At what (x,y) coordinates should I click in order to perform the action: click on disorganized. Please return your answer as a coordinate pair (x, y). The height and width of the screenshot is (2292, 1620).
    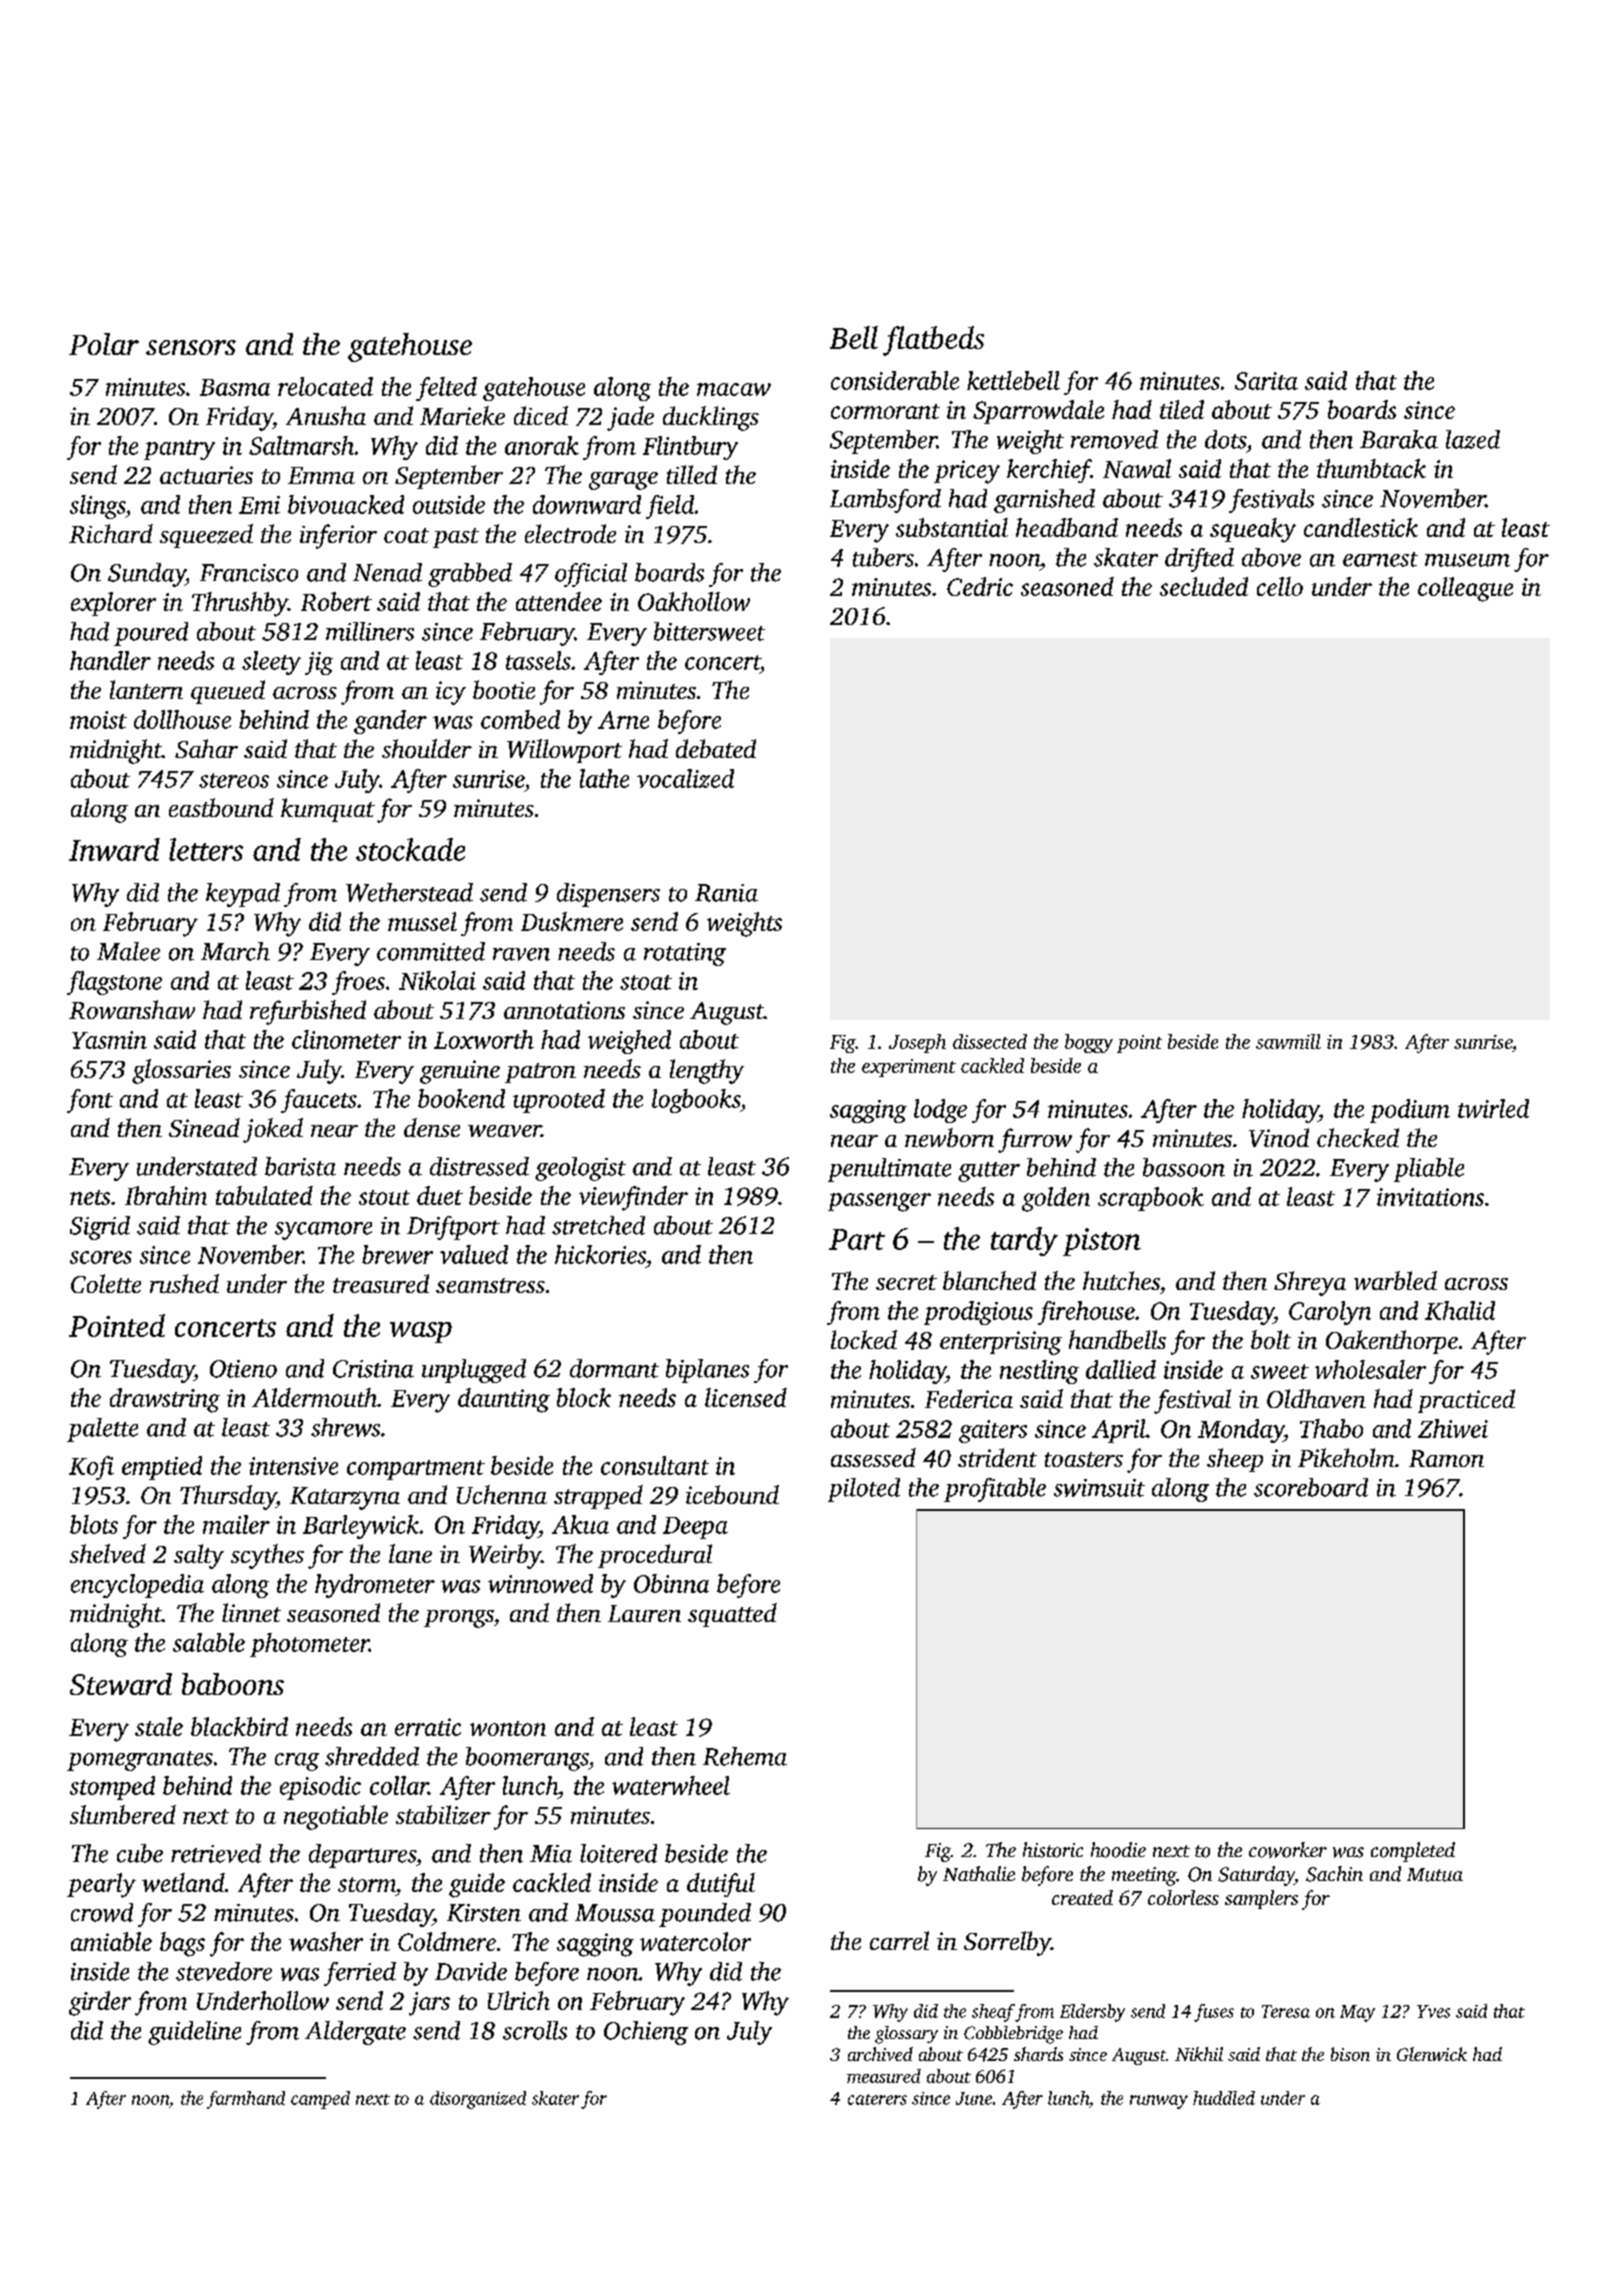
    Looking at the image, I should click on (478, 2100).
